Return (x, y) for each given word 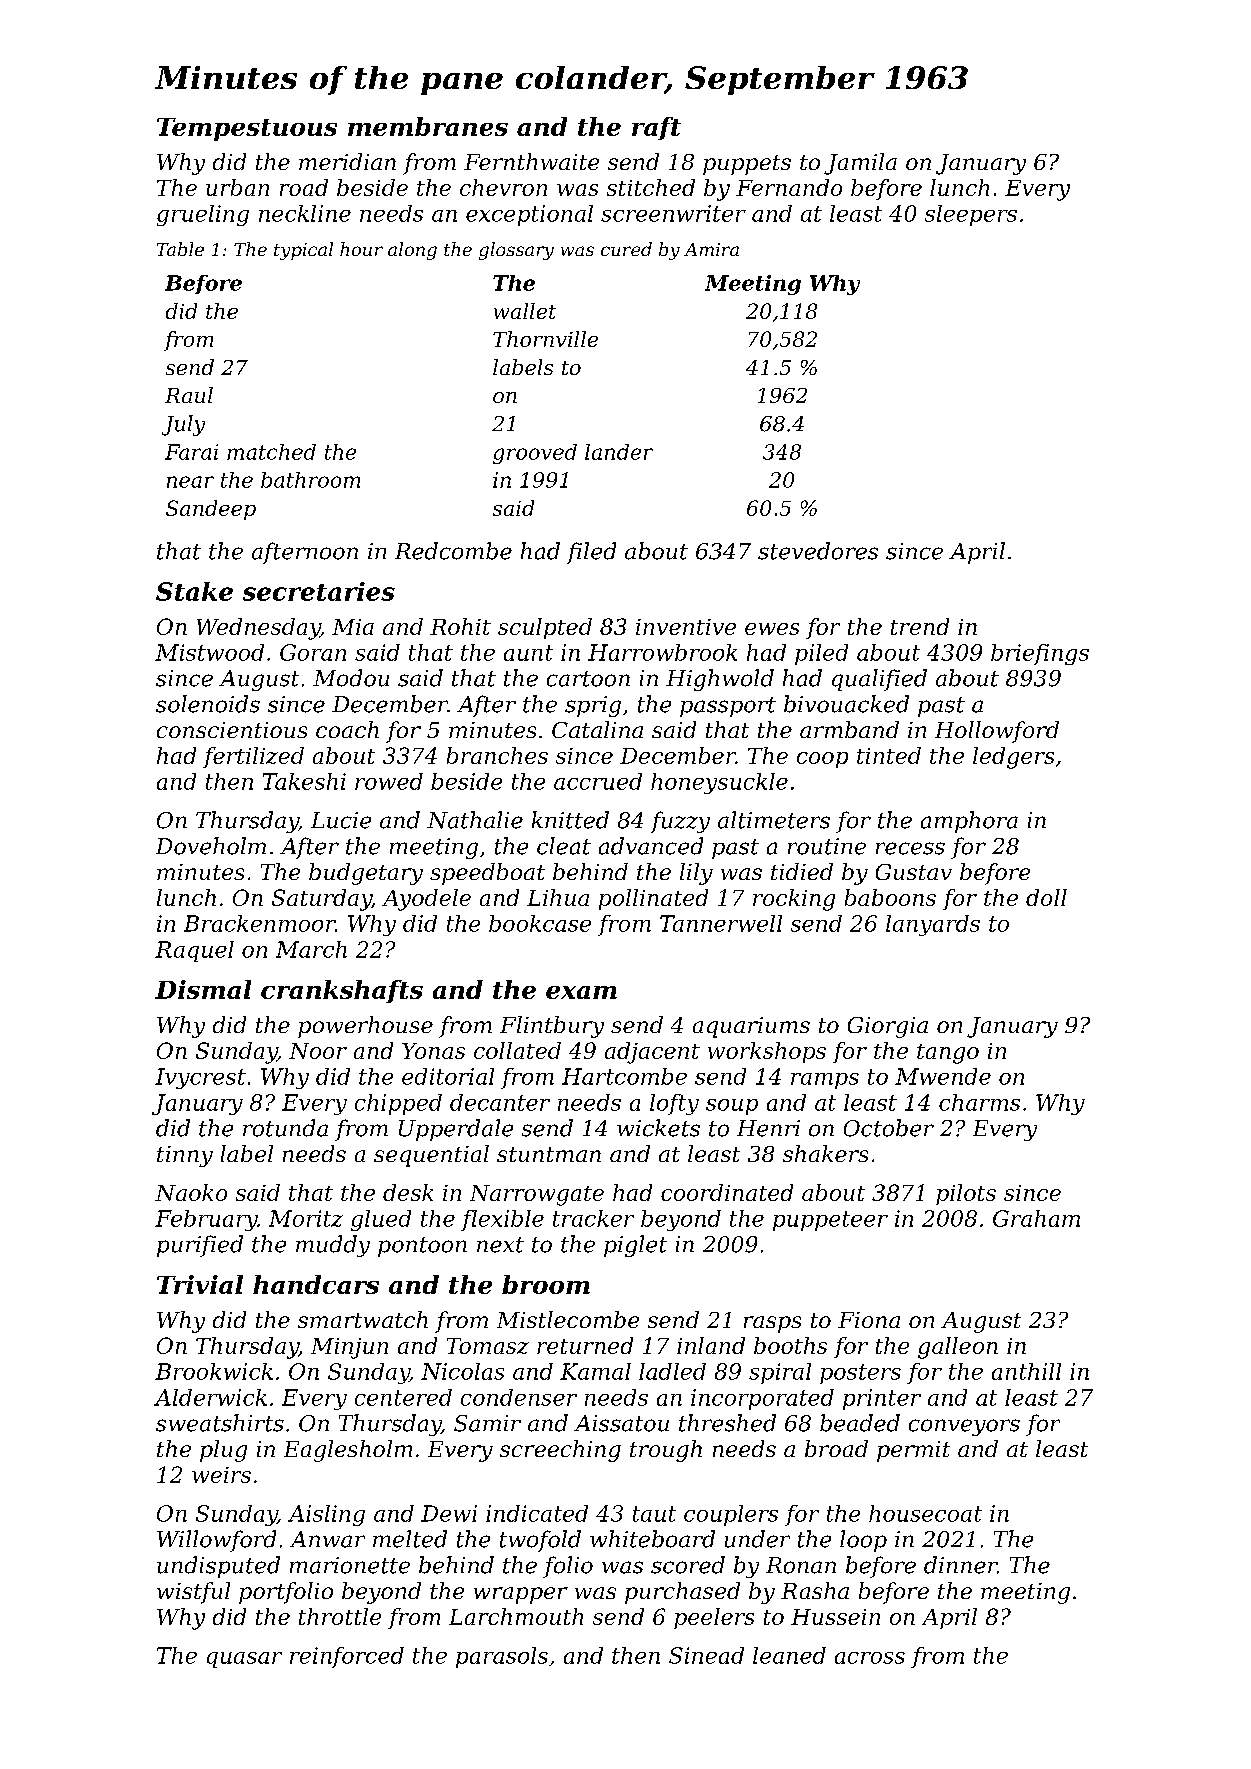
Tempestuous (247, 129)
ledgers (1013, 758)
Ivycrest (200, 1078)
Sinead (706, 1655)
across (870, 1658)
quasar (244, 1660)
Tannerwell (721, 923)
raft (656, 128)
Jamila (860, 164)
